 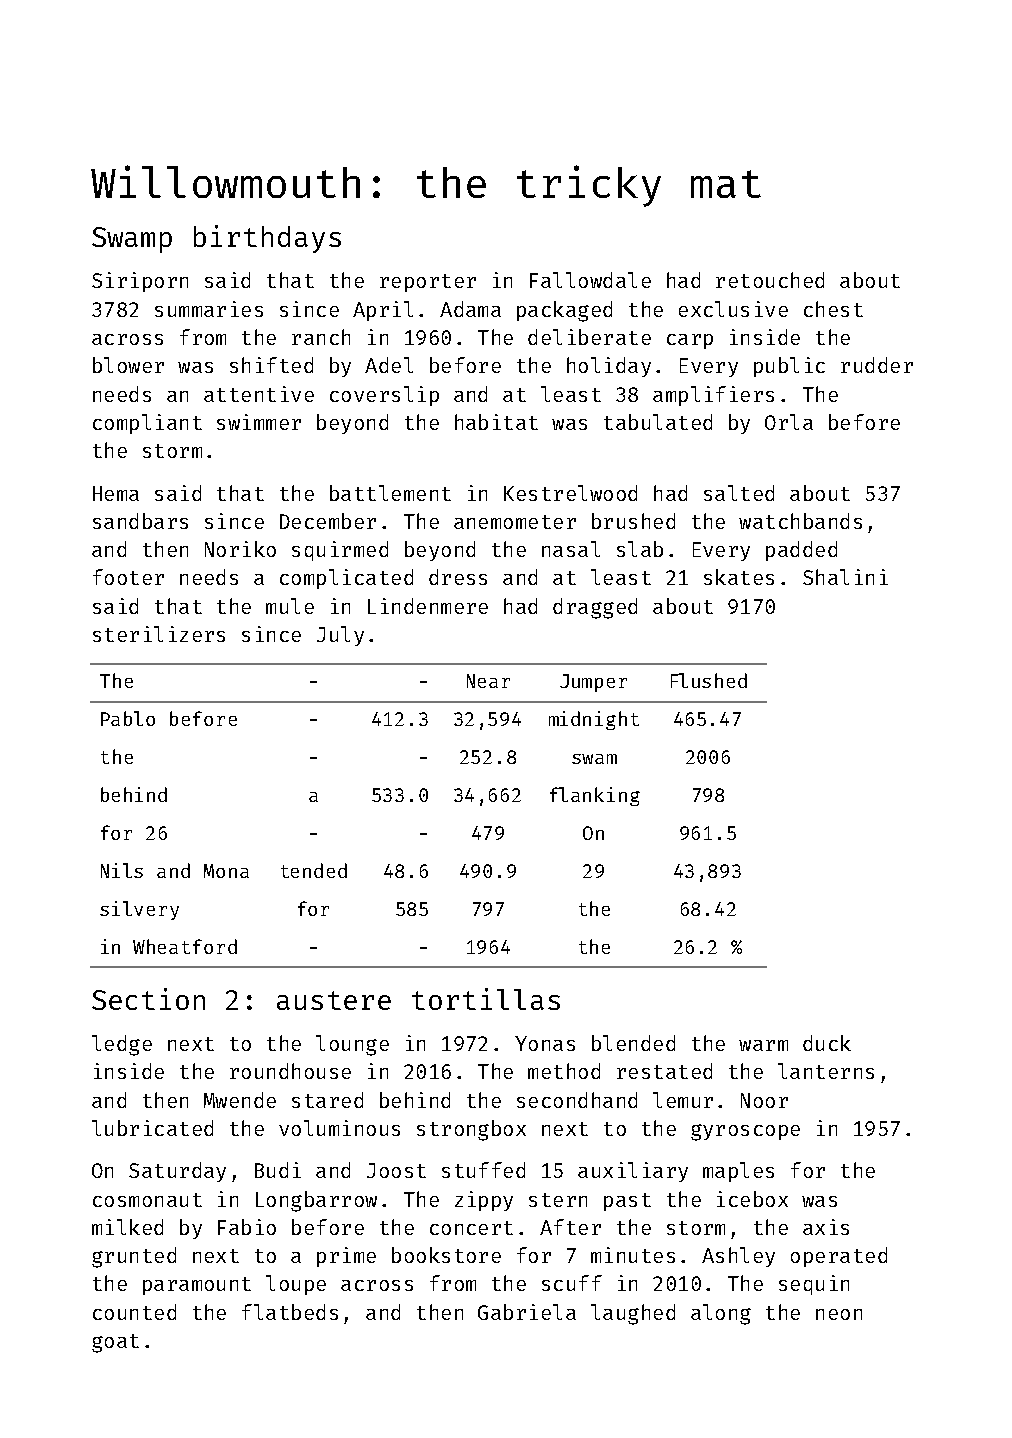 I want to click on Pablo, so click(x=128, y=718).
